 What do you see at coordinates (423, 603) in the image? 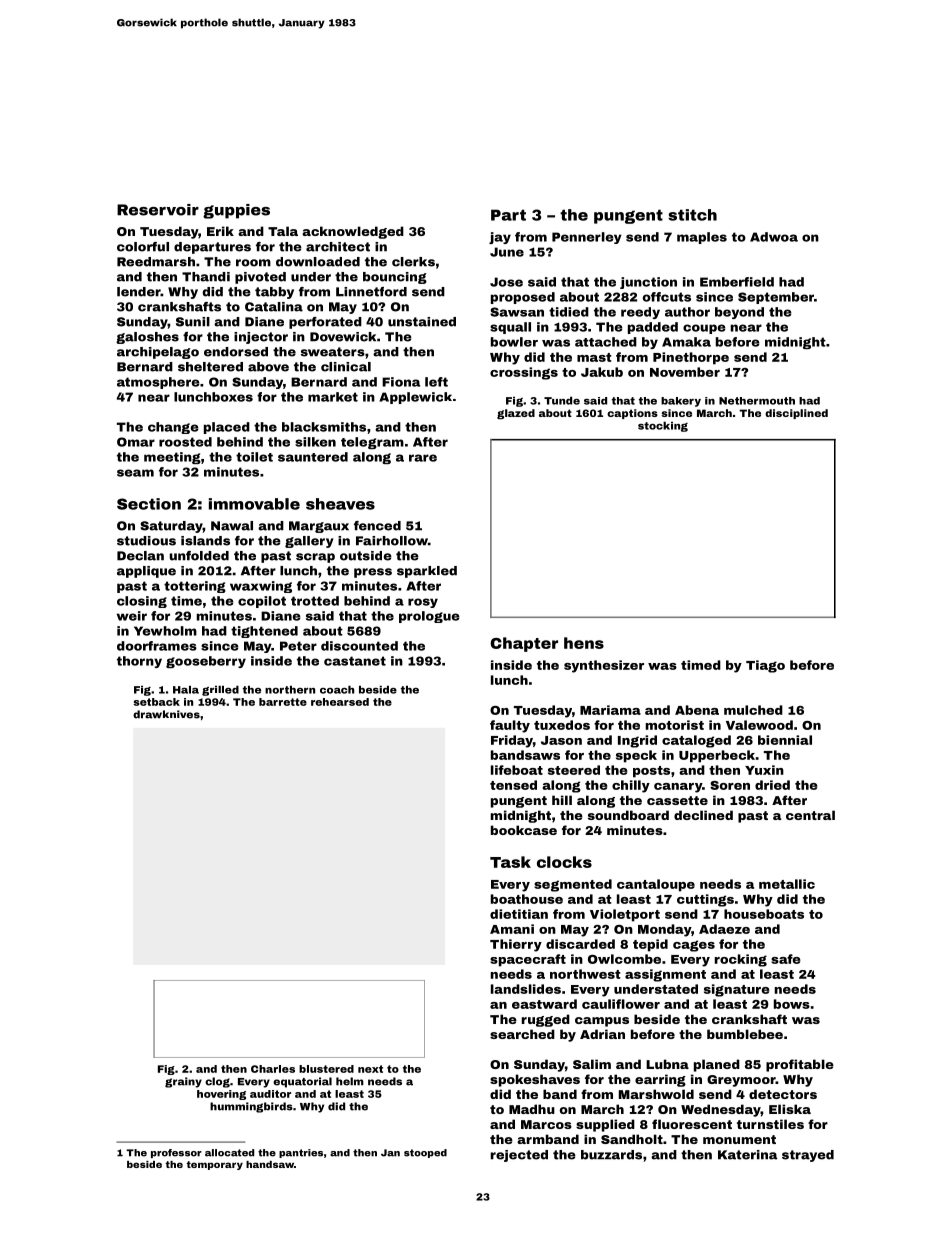
I see `rosy` at bounding box center [423, 603].
